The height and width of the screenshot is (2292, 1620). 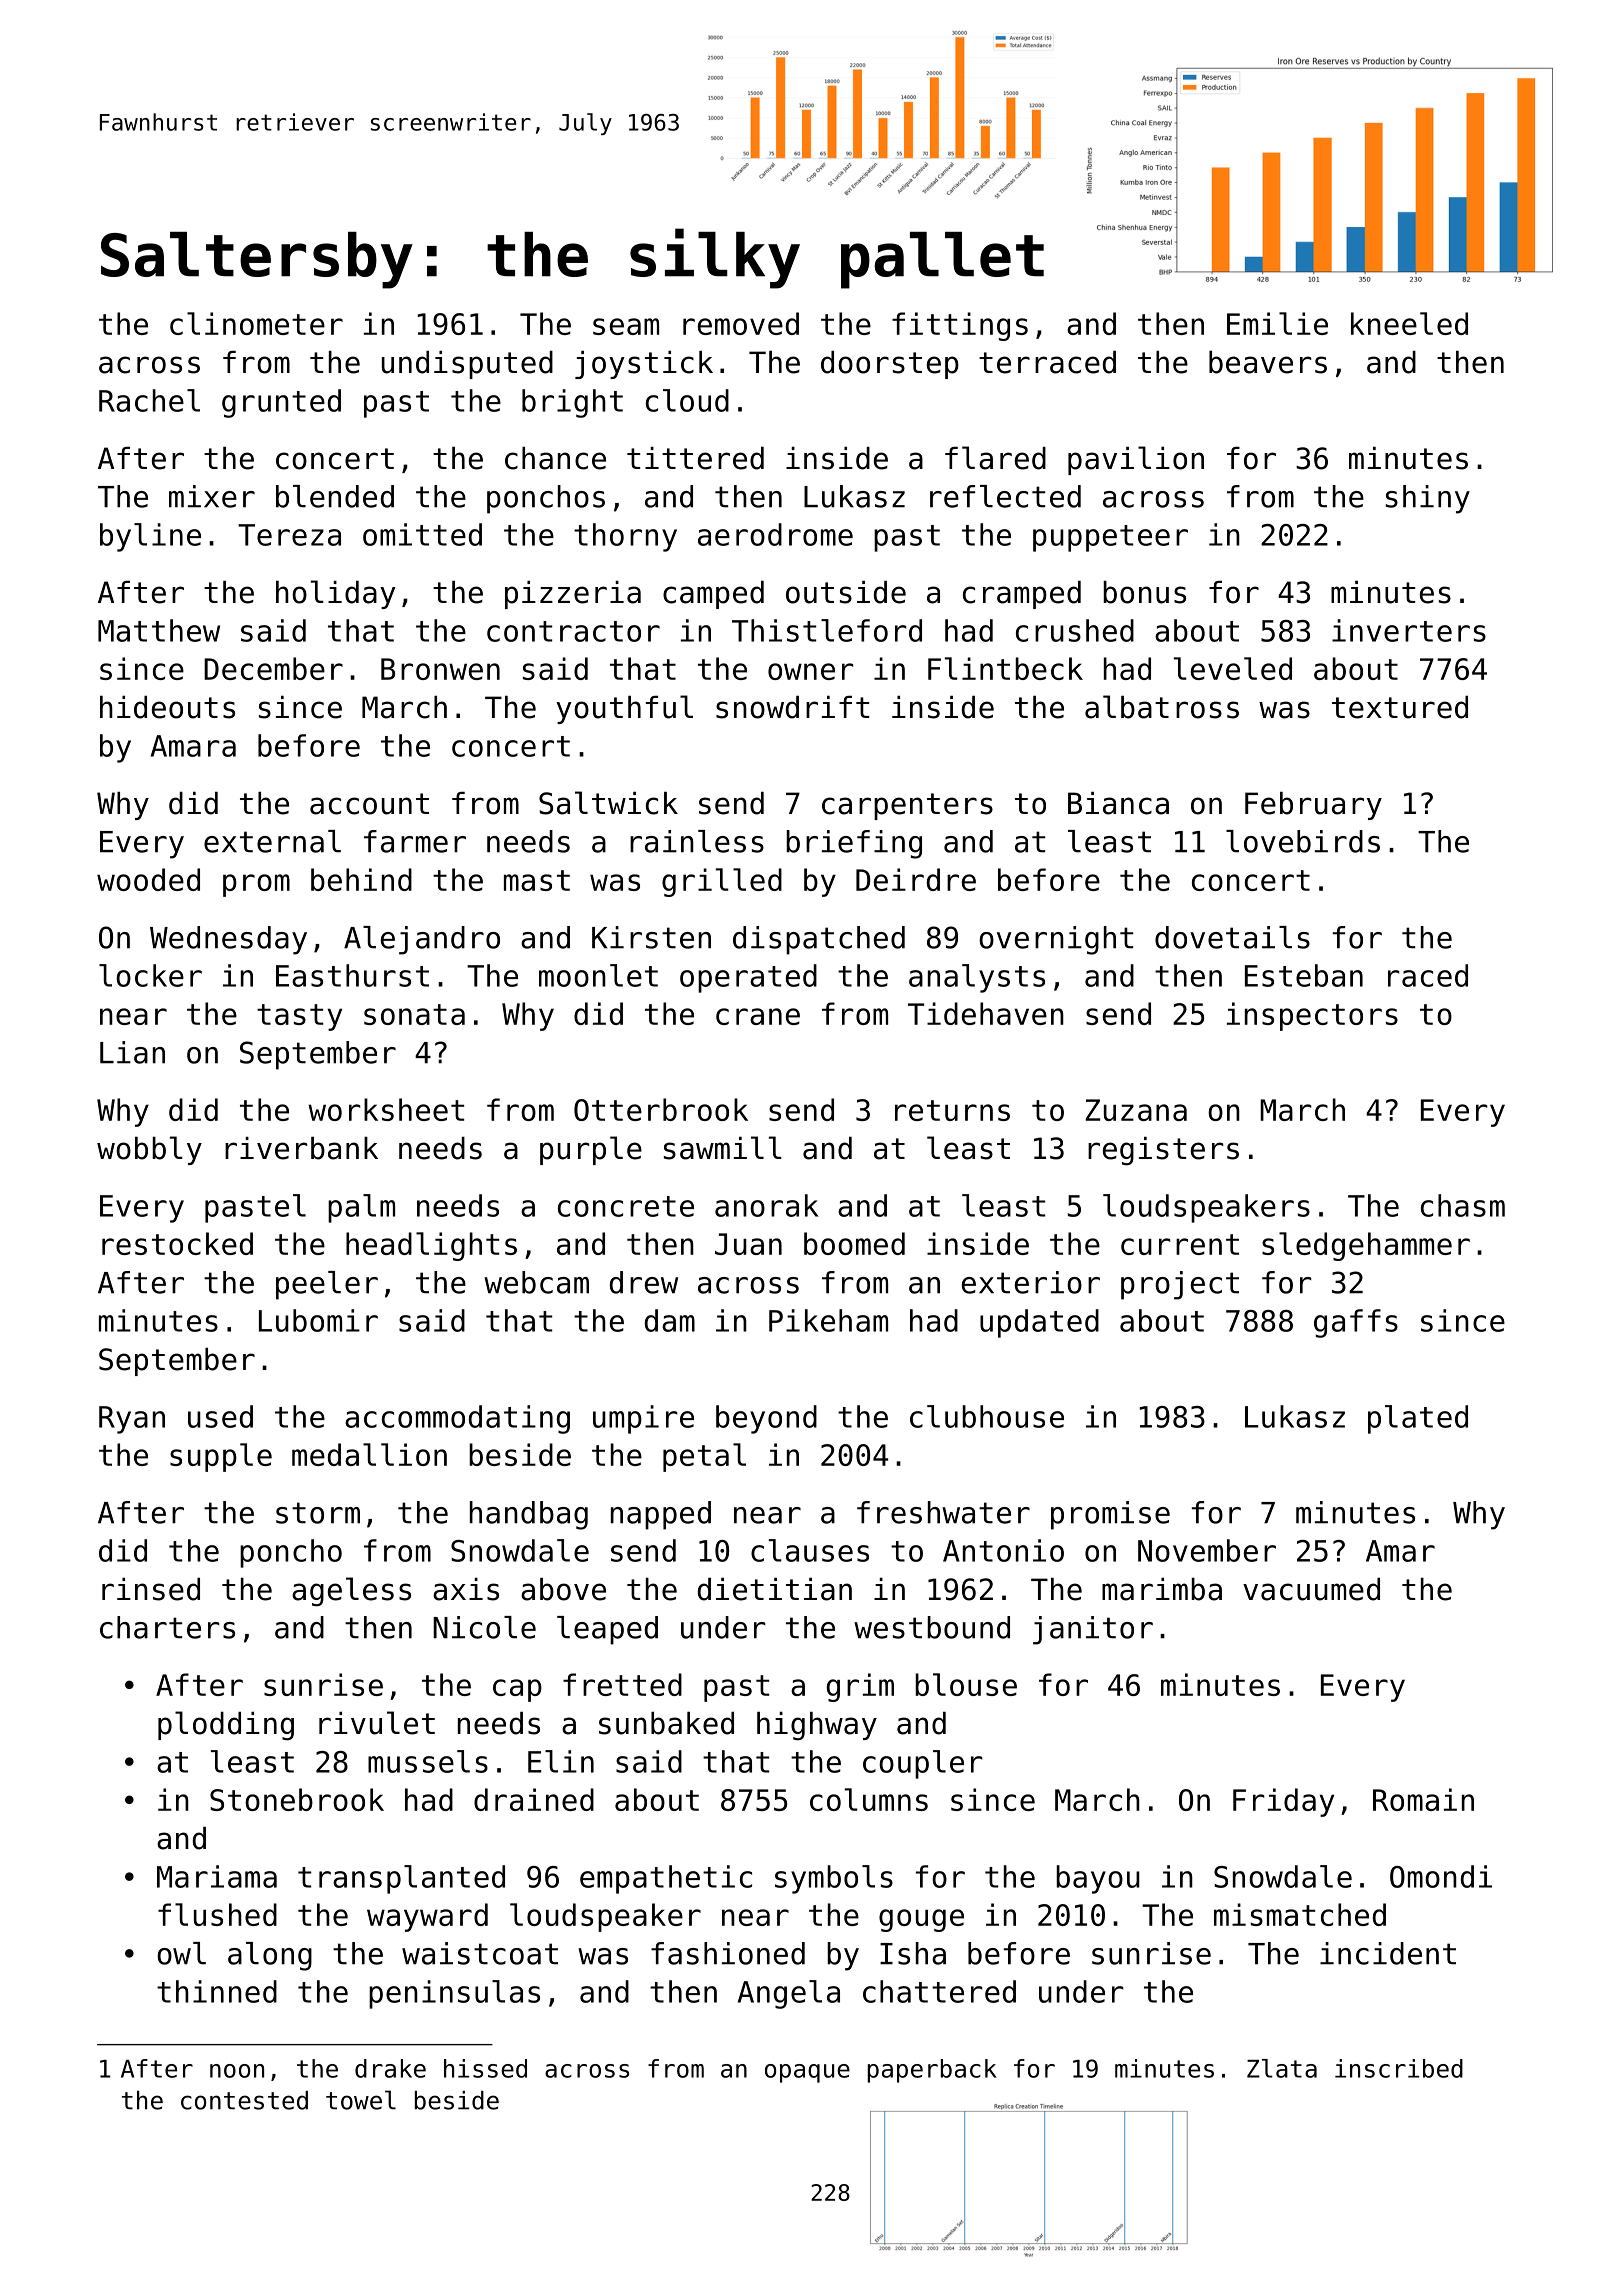 I want to click on seam, so click(x=626, y=326).
